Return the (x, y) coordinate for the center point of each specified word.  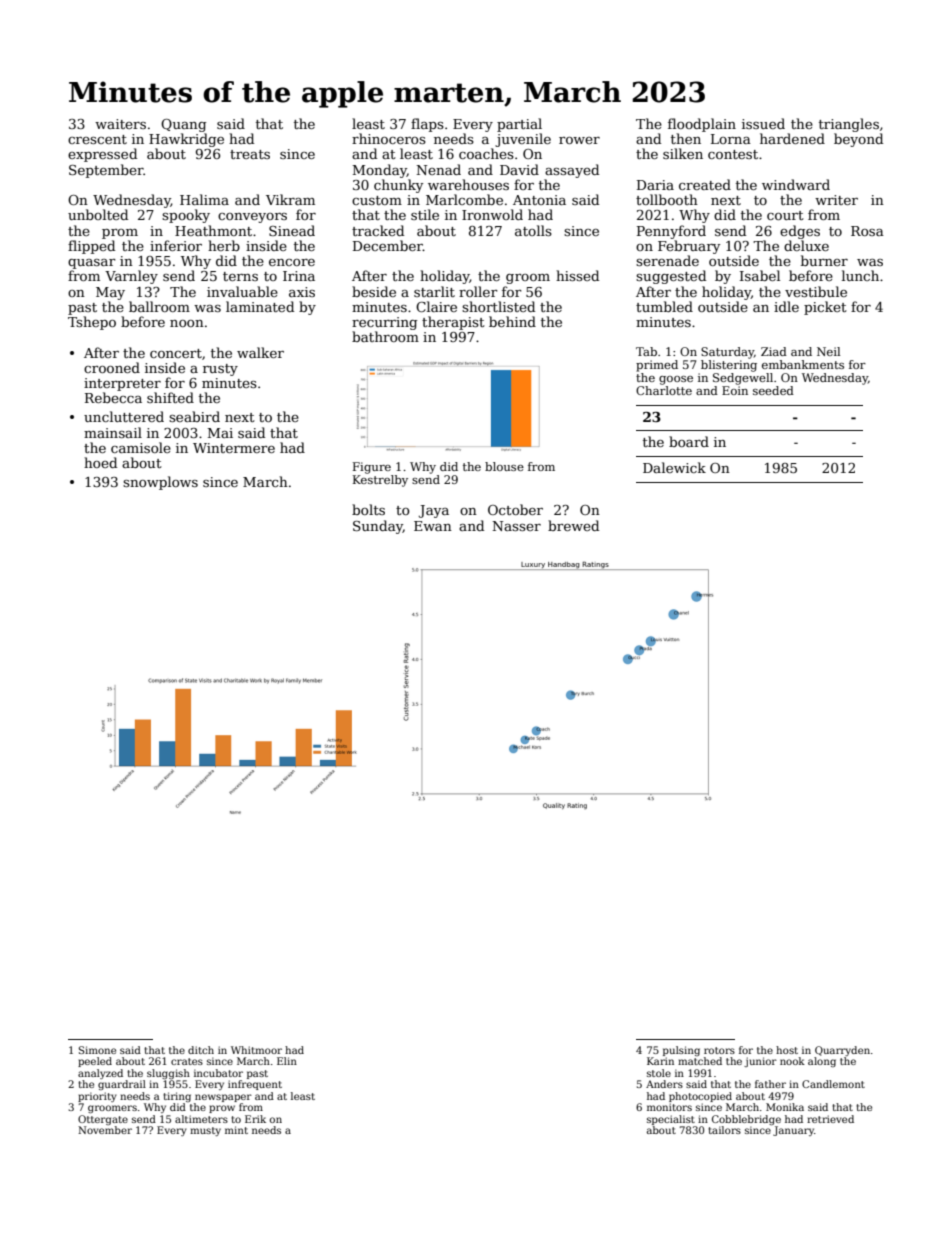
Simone (97, 1050)
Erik (255, 1119)
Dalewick (674, 467)
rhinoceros (389, 138)
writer (836, 200)
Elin (287, 1061)
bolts (368, 509)
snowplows (160, 483)
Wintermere (234, 448)
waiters (120, 124)
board (689, 441)
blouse (504, 466)
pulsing (681, 1051)
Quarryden (842, 1051)
